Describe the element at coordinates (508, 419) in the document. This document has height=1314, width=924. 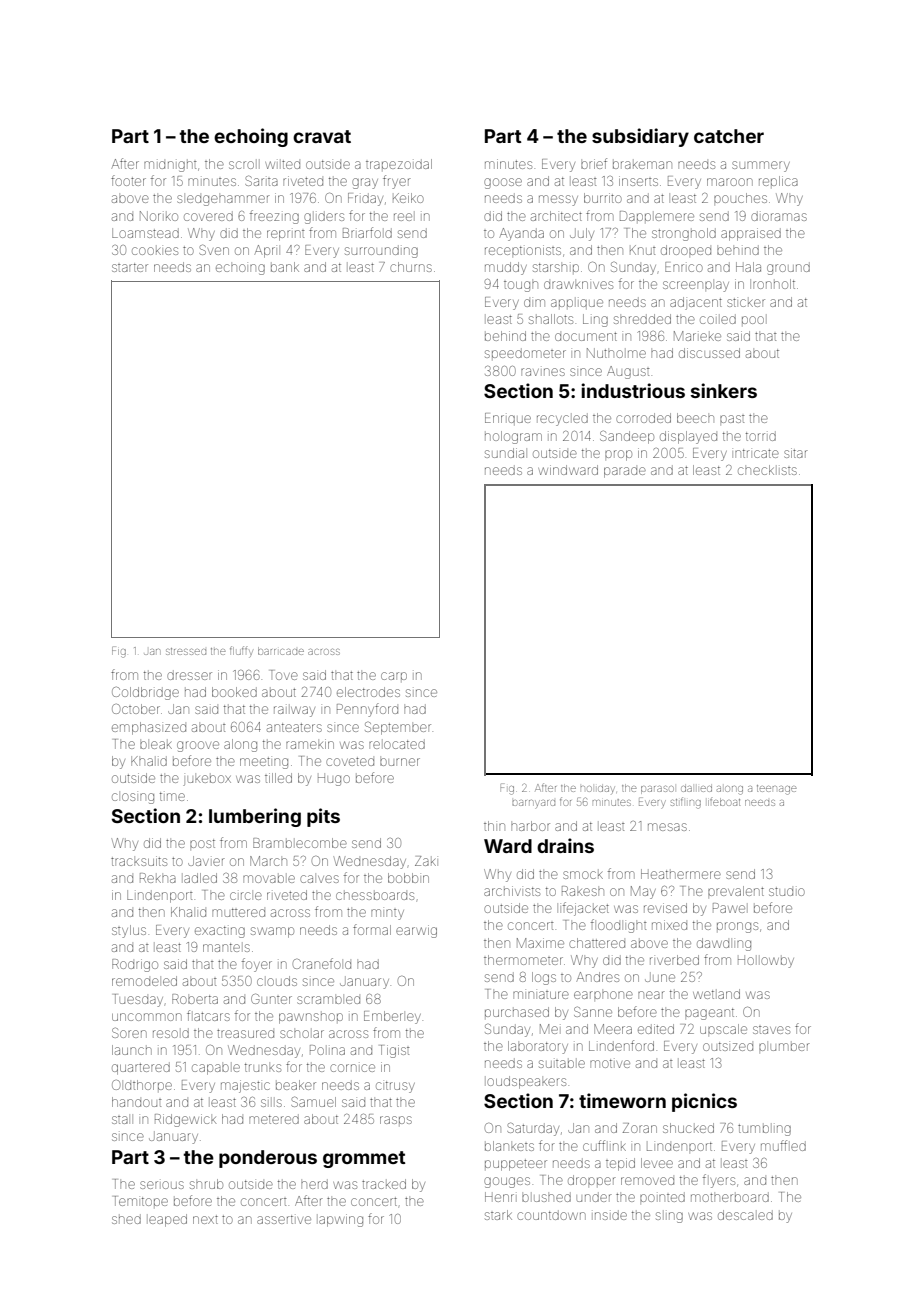
I see `Enrique` at that location.
